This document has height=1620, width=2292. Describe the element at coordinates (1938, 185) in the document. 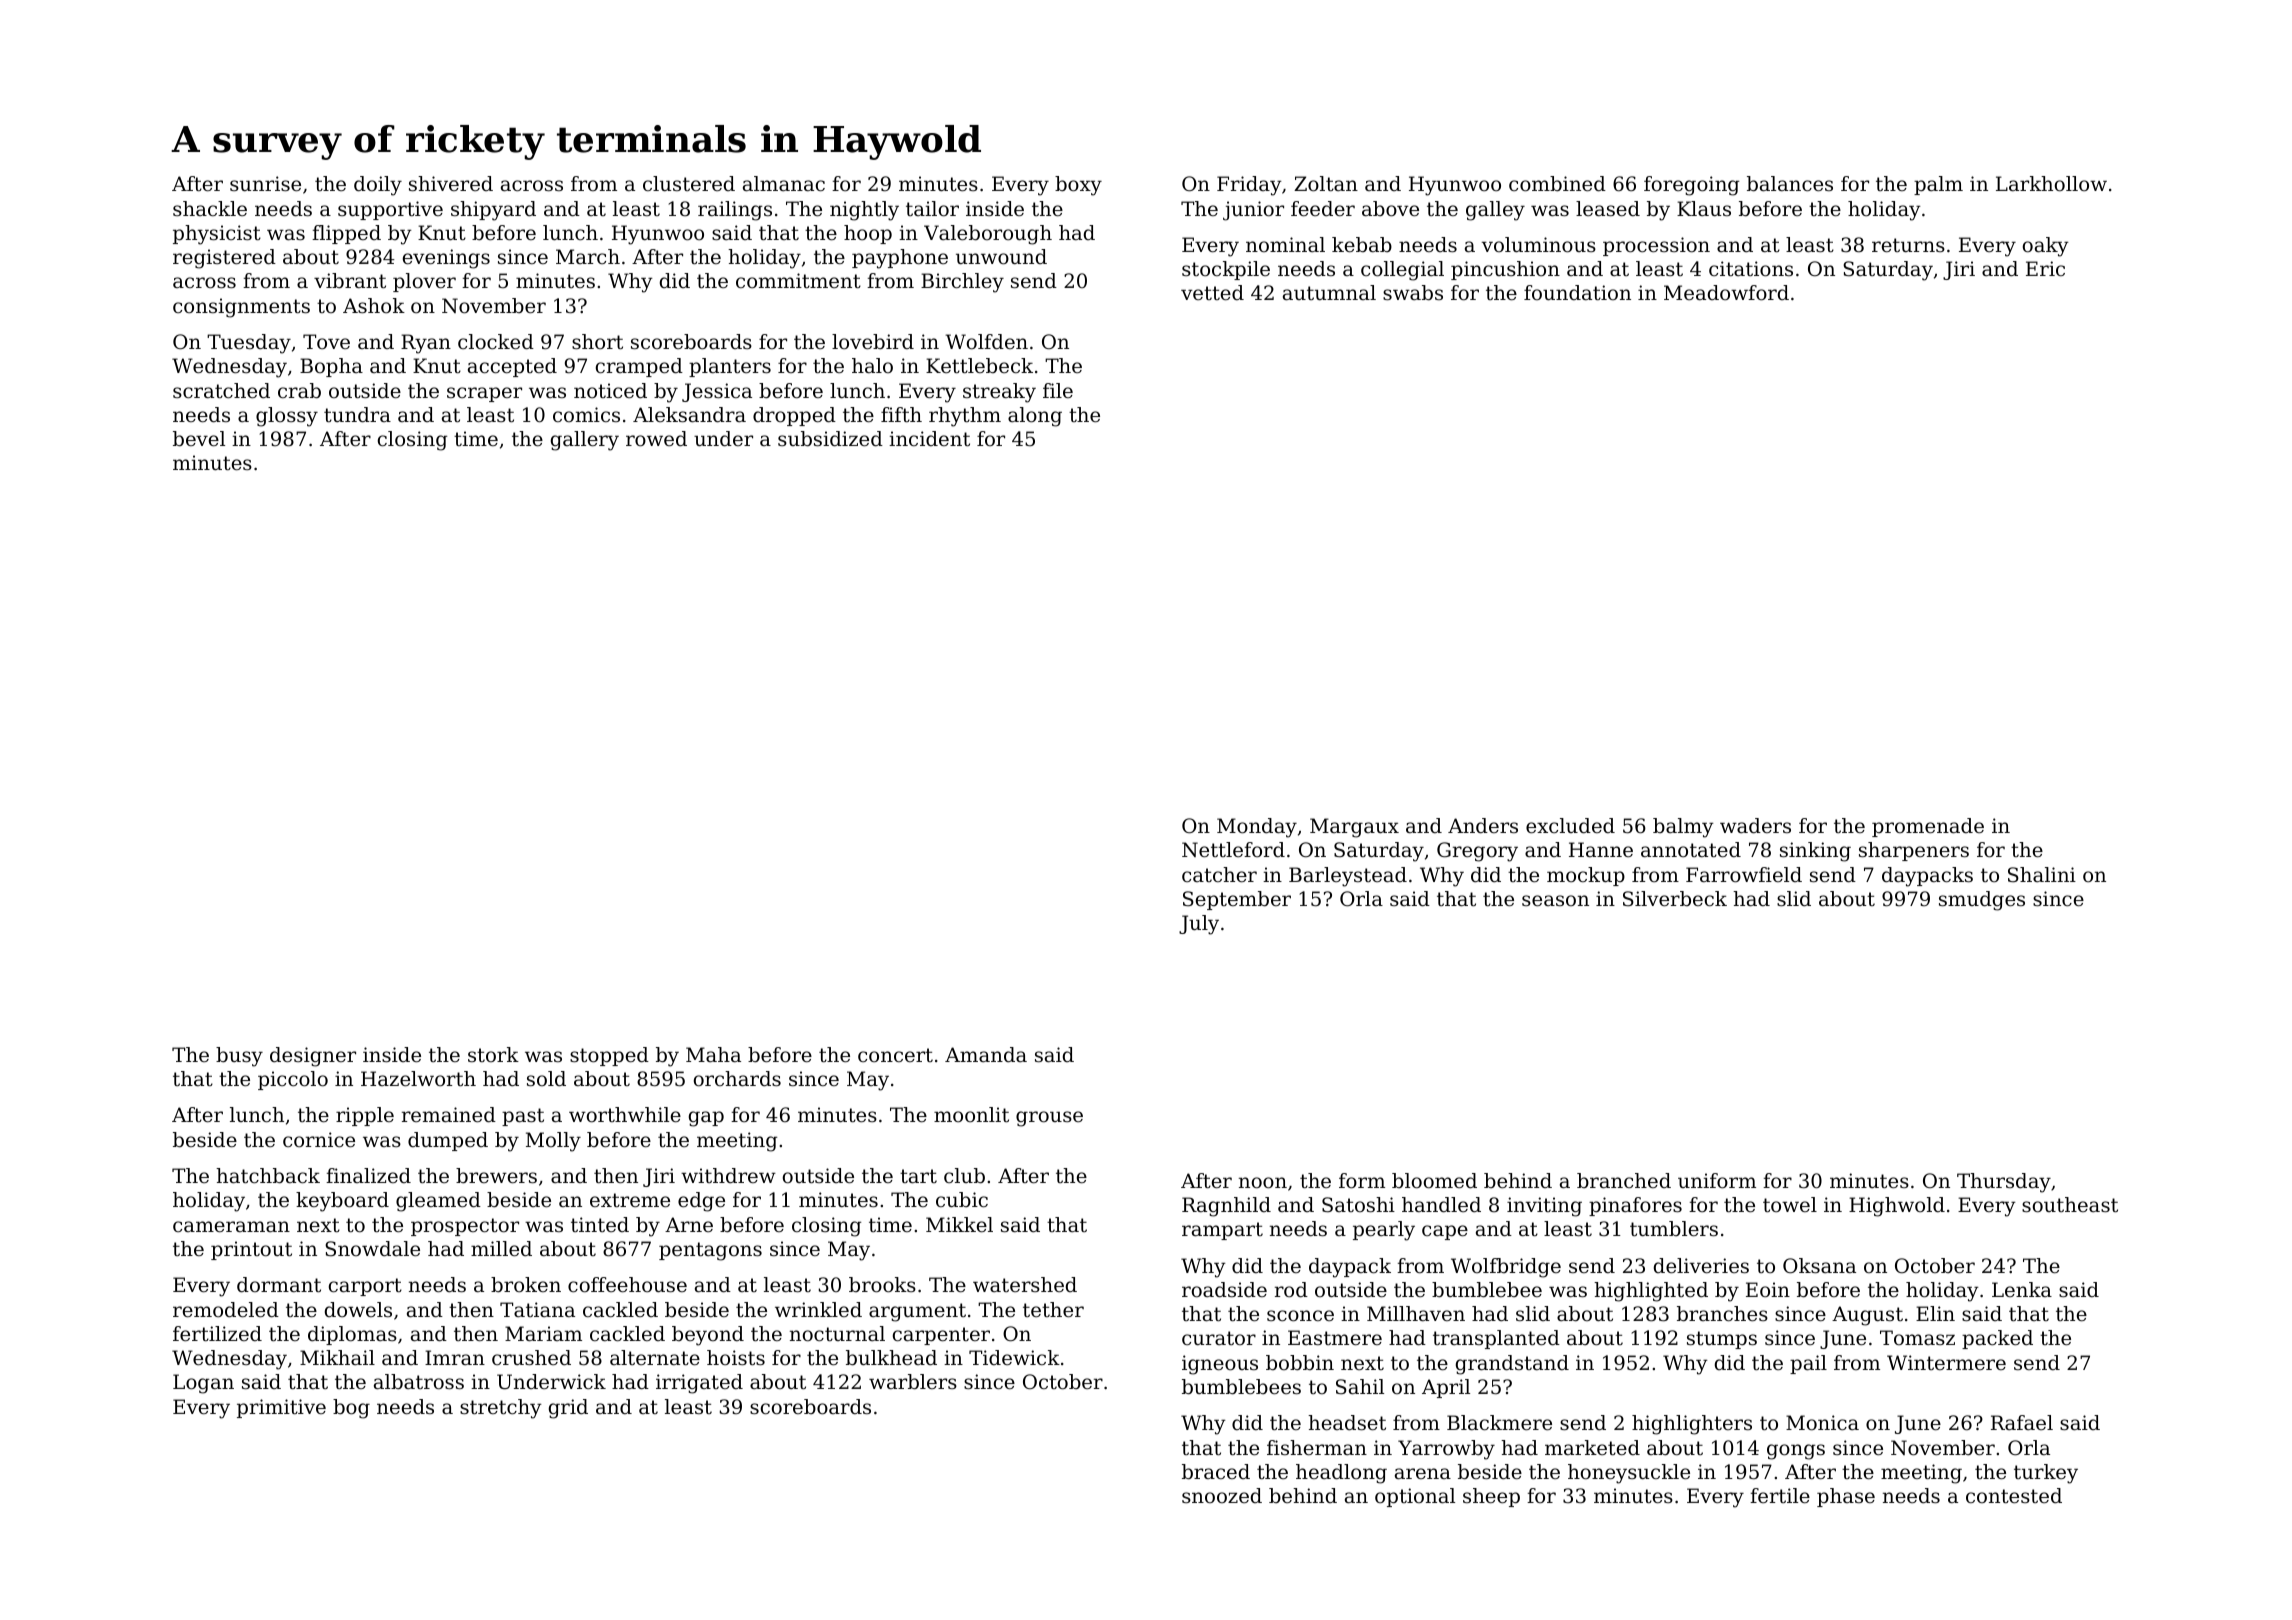

I see `palm` at that location.
